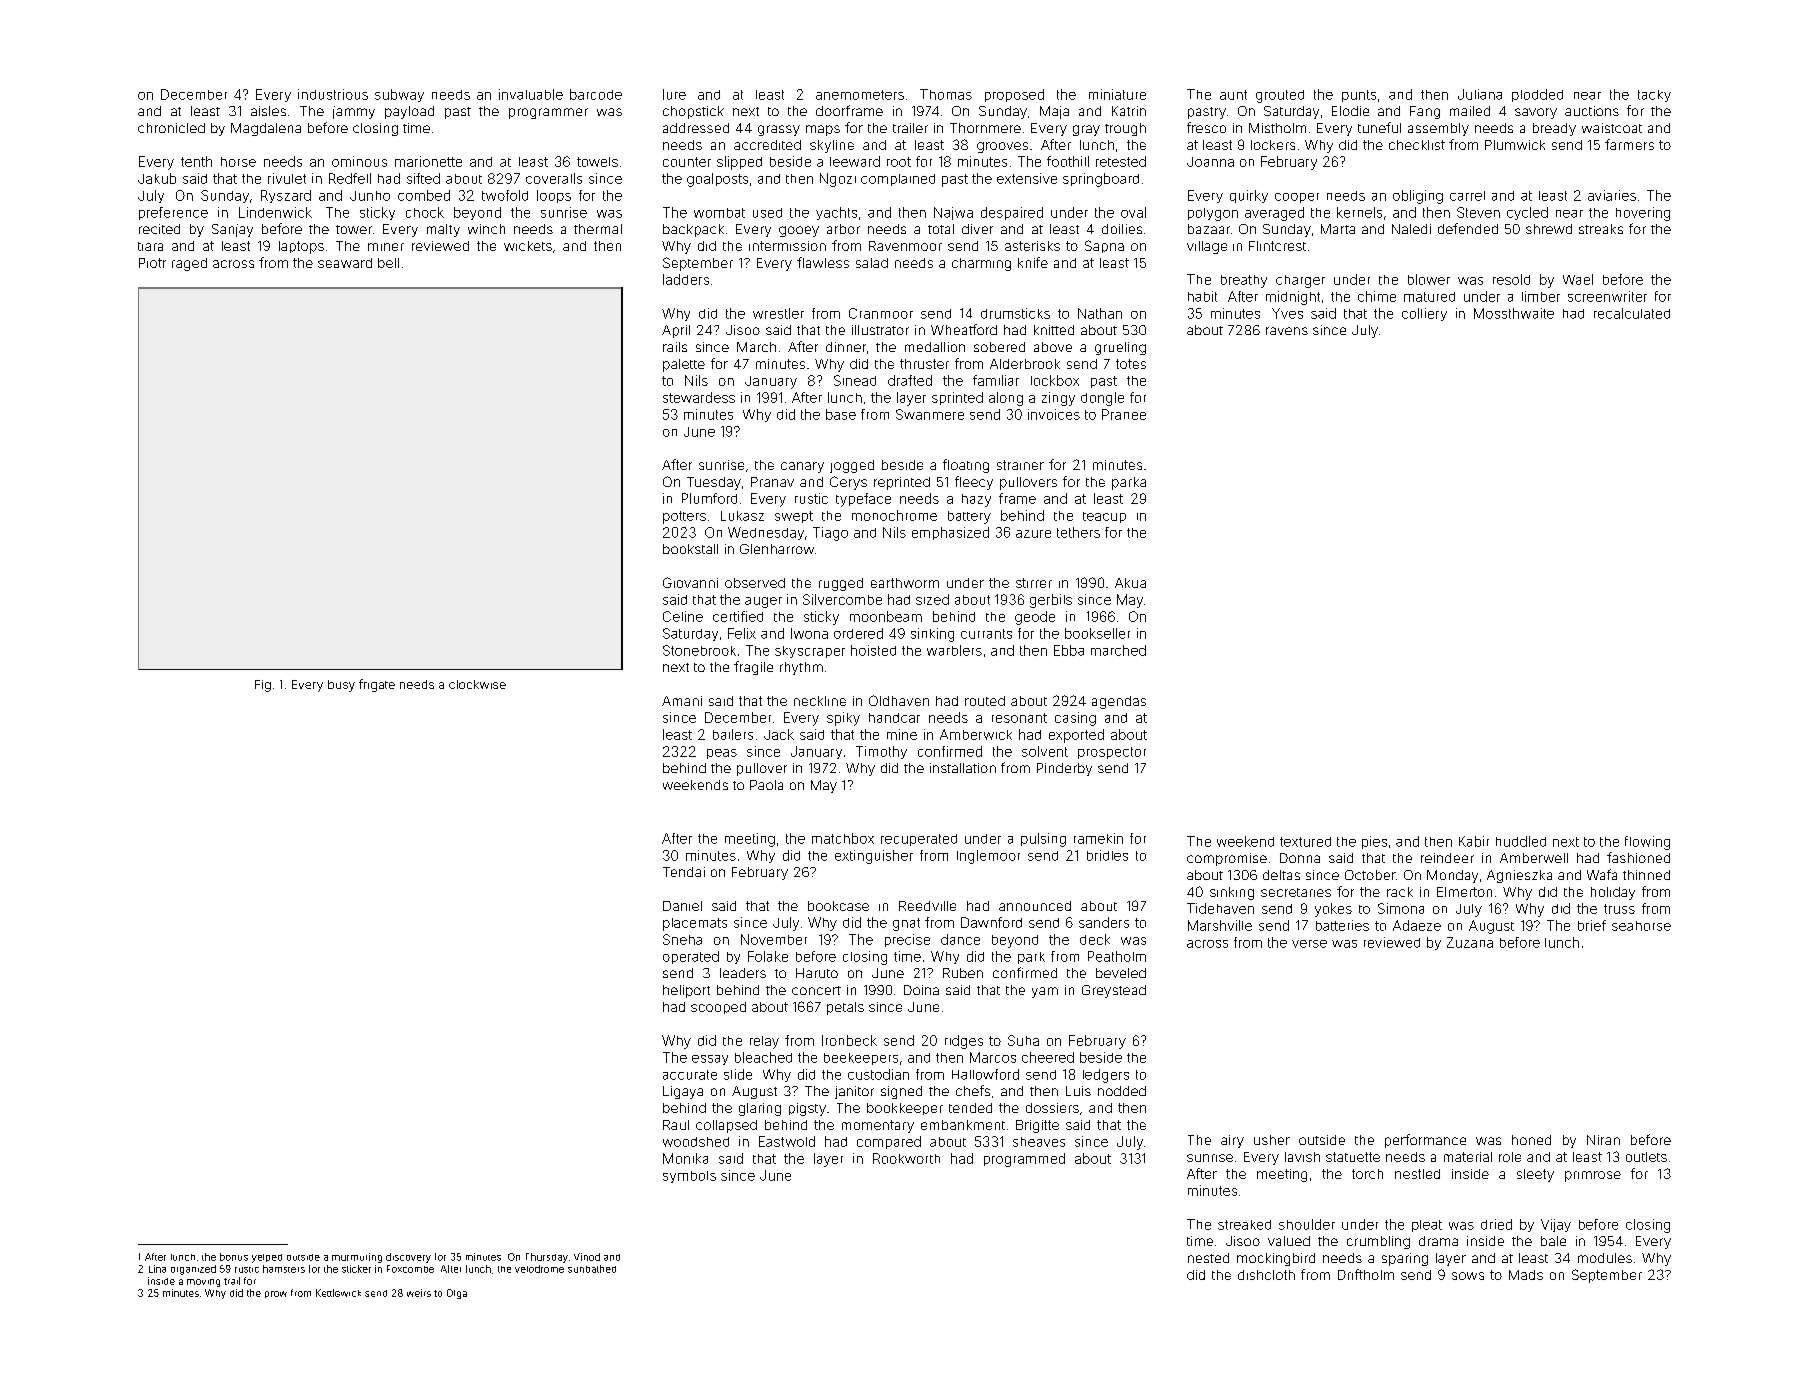 The width and height of the page is (1809, 1398). What do you see at coordinates (1131, 364) in the page?
I see `totes` at bounding box center [1131, 364].
